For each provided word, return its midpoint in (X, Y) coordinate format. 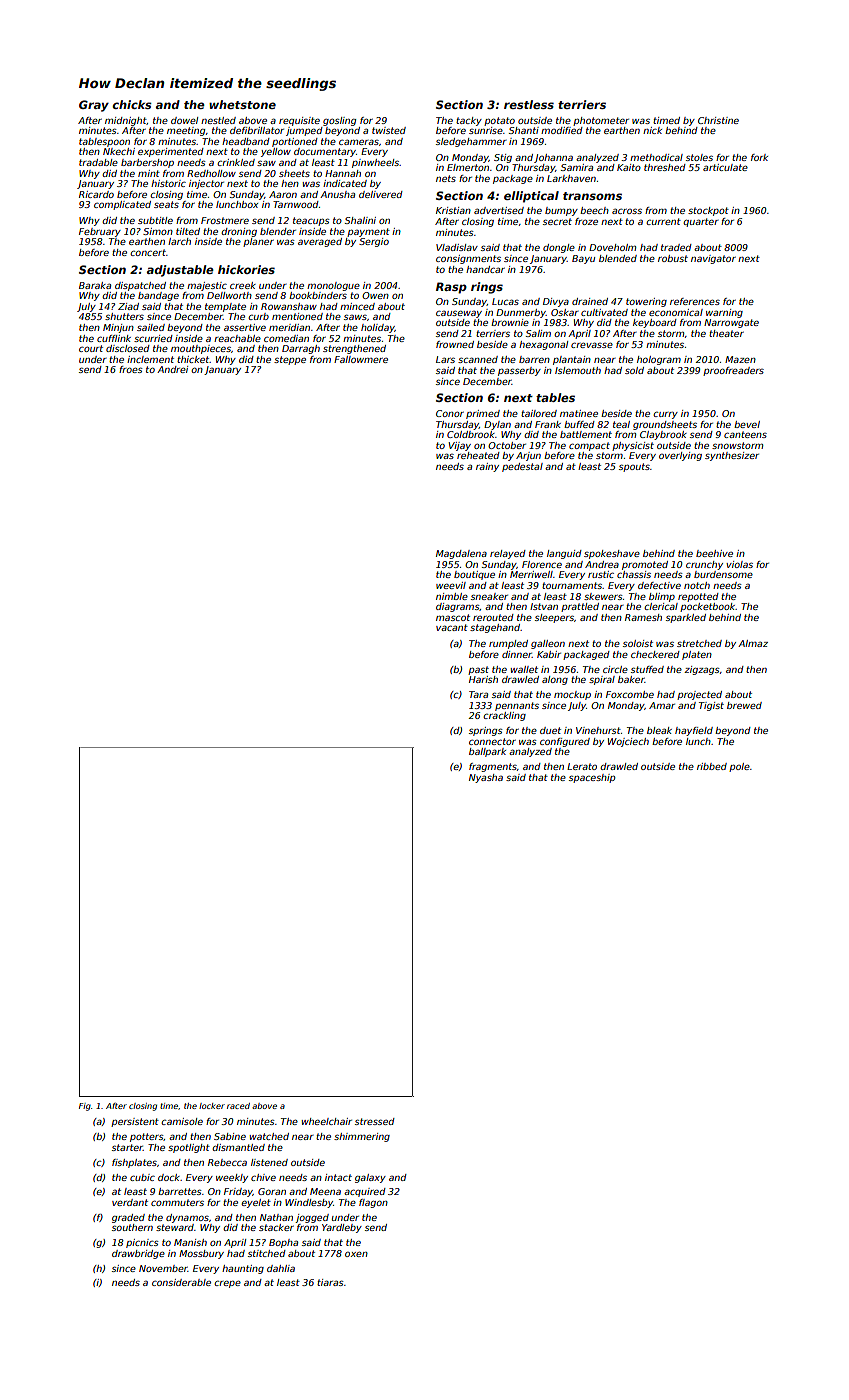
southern (132, 1227)
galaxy (370, 1178)
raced (238, 1106)
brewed (744, 705)
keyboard (655, 323)
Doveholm (612, 247)
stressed (375, 1121)
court (91, 348)
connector (492, 741)
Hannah (343, 173)
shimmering (362, 1137)
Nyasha (486, 778)
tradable (98, 162)
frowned (455, 344)
